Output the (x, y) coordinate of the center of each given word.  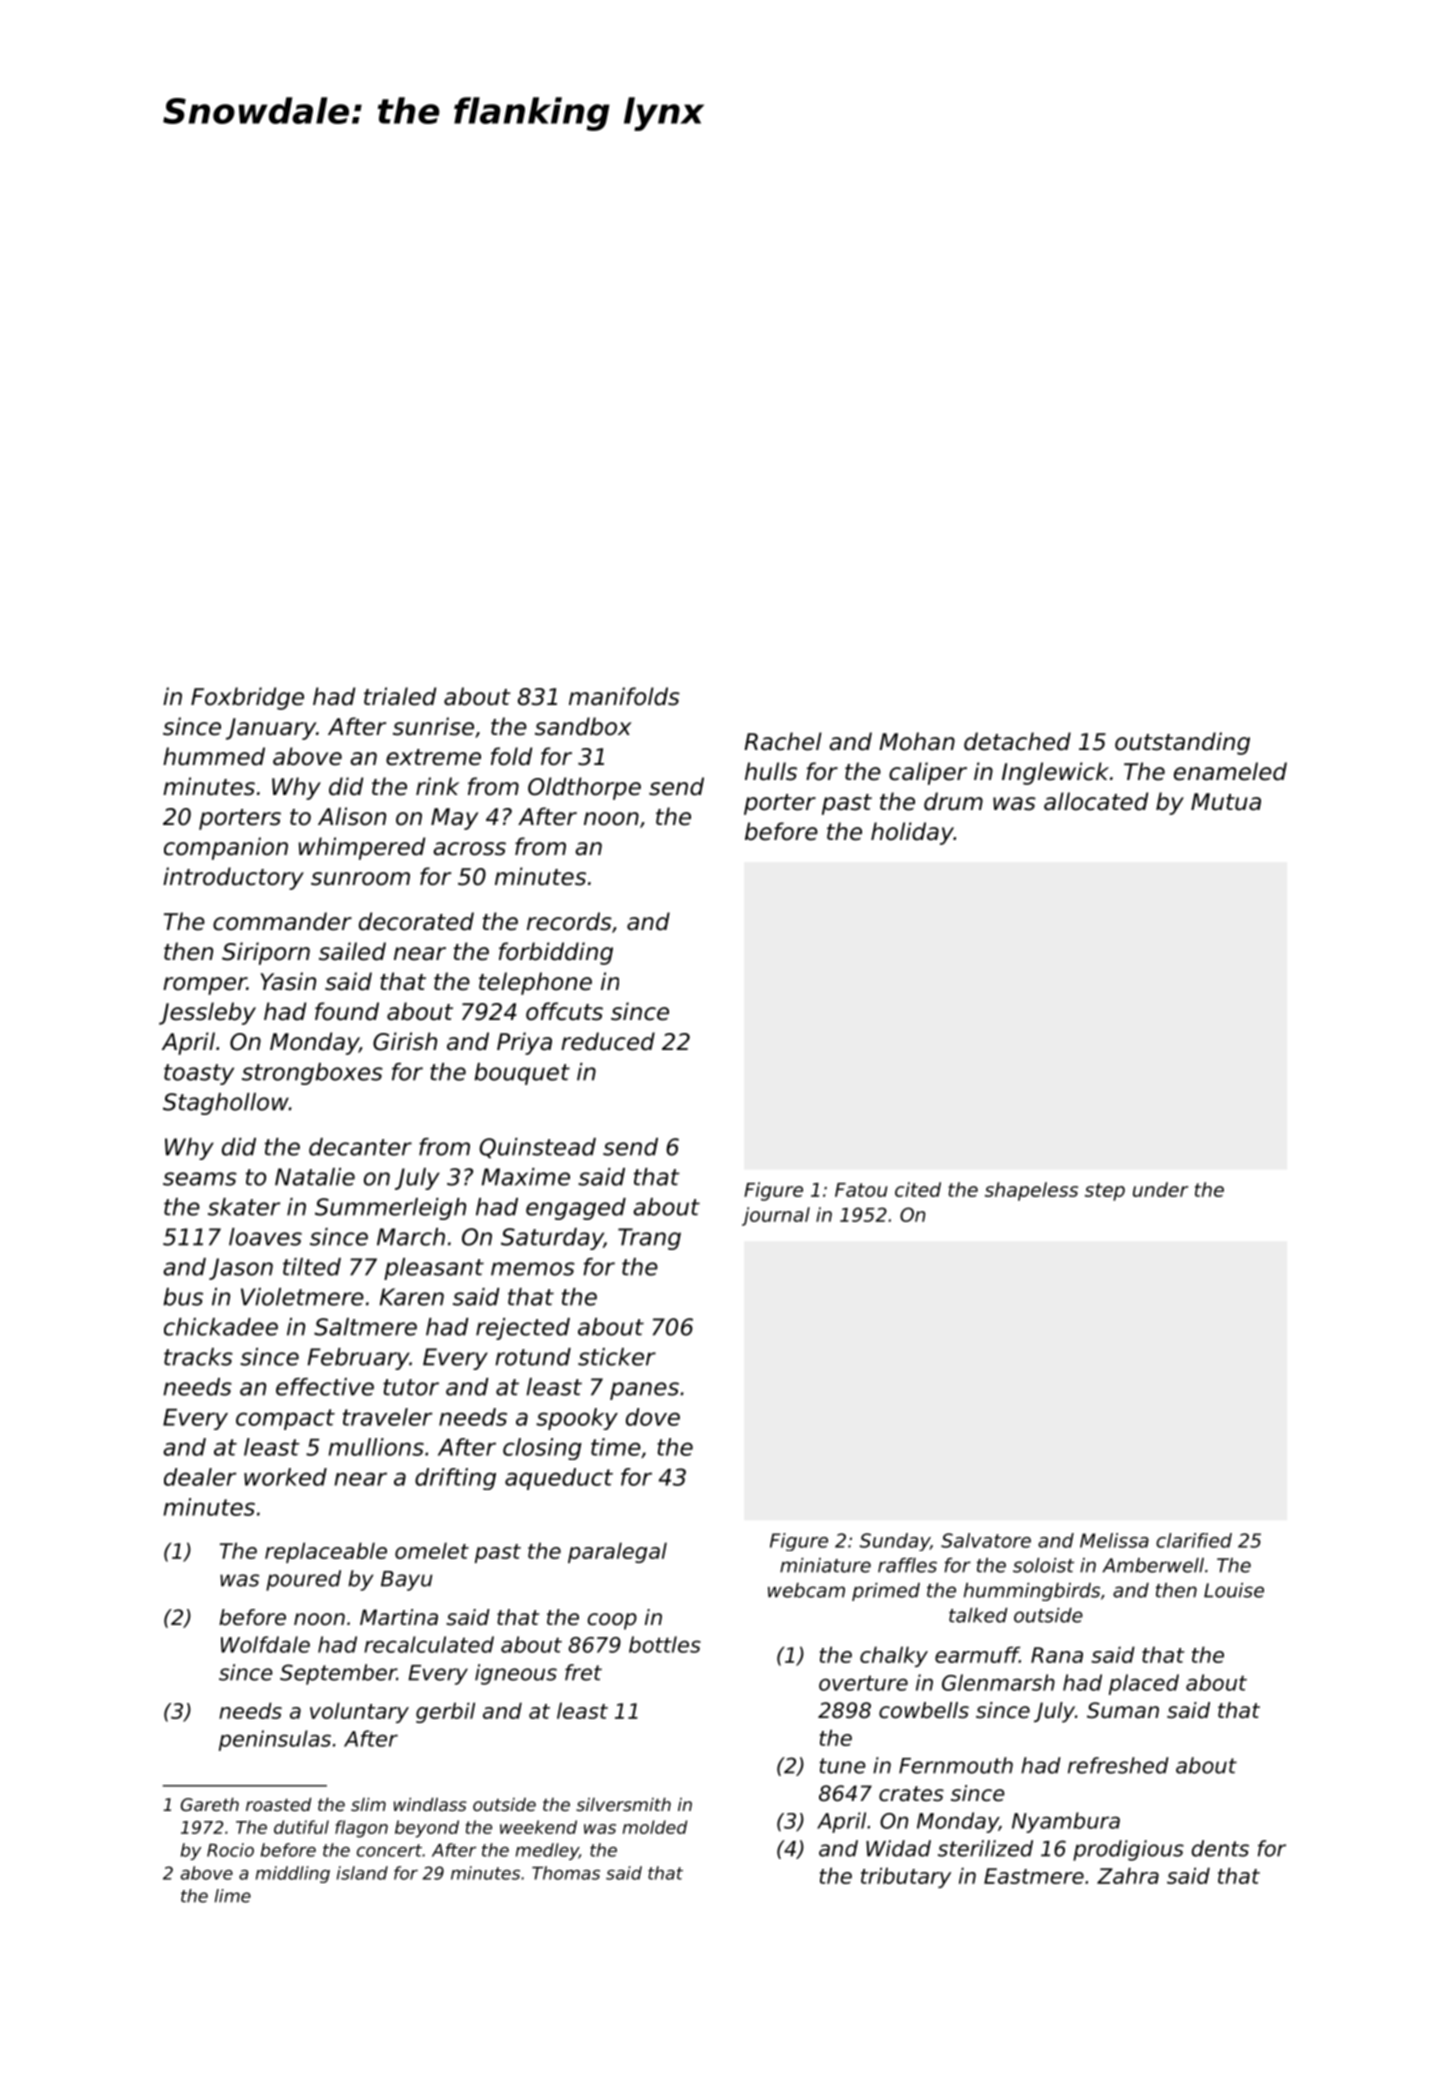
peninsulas (275, 1740)
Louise (1234, 1590)
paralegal (617, 1552)
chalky (894, 1656)
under (1160, 1189)
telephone (535, 983)
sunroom (360, 879)
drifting (455, 1479)
